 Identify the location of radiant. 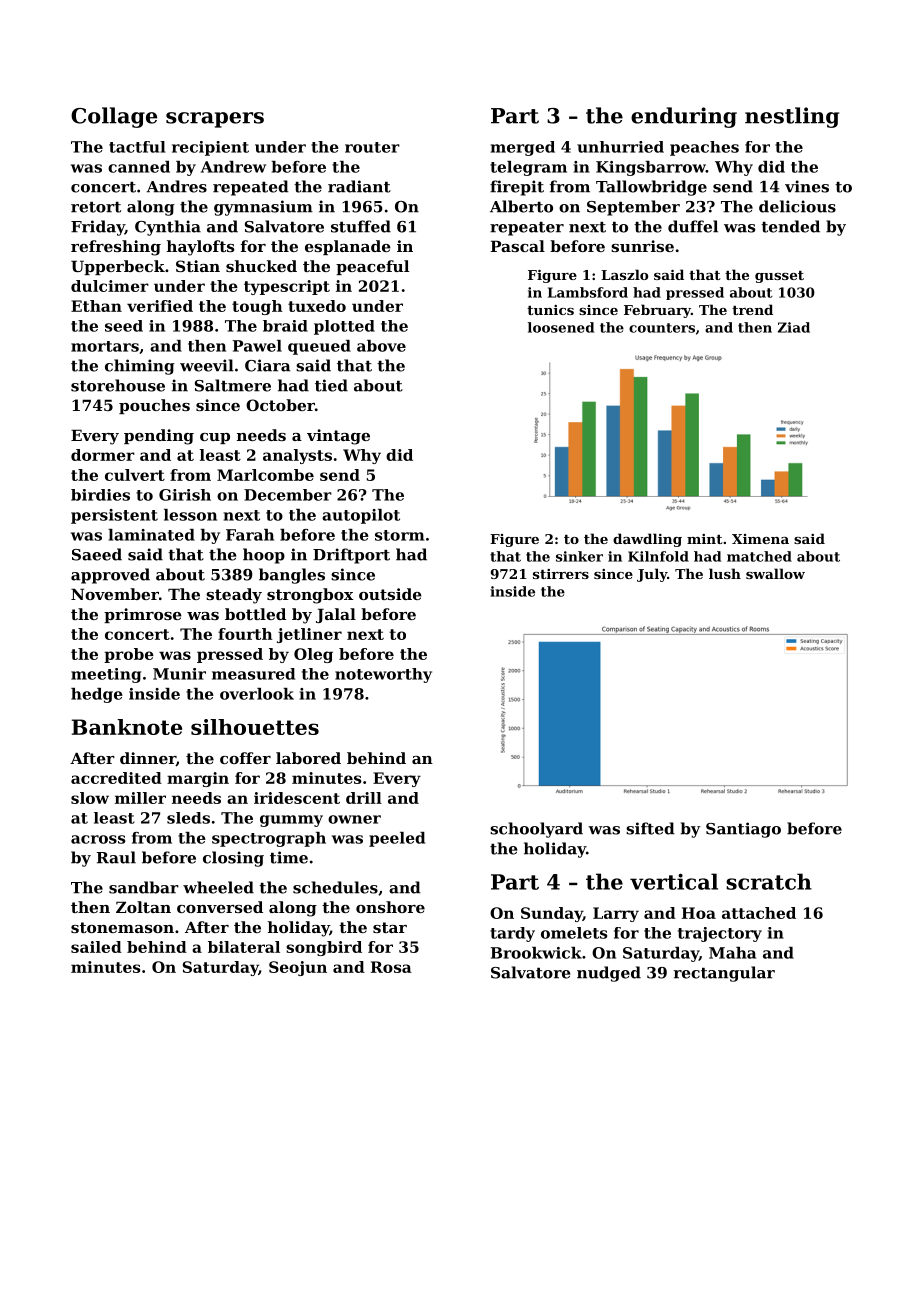
(359, 186).
